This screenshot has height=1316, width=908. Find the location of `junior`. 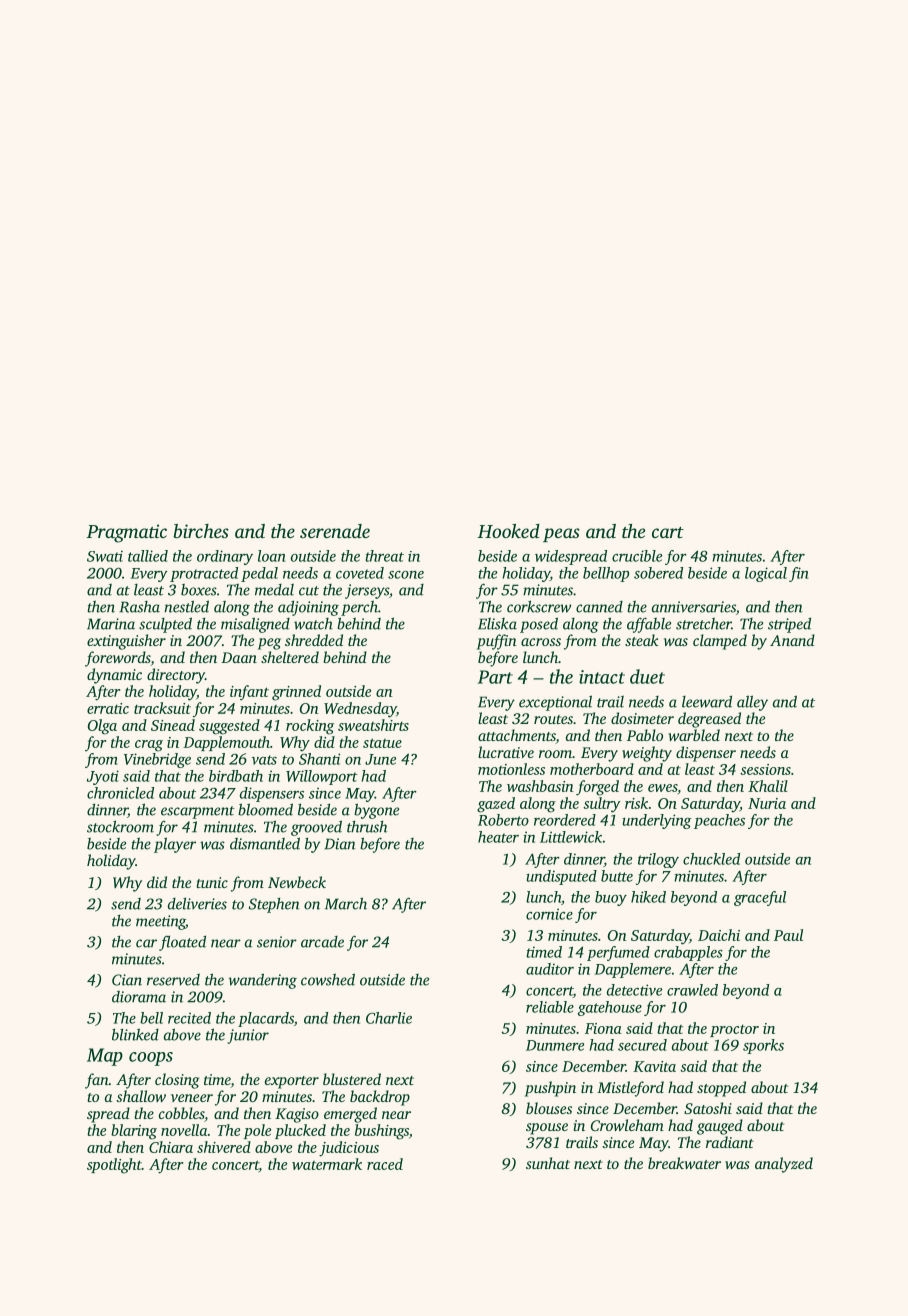

junior is located at coordinates (248, 1036).
